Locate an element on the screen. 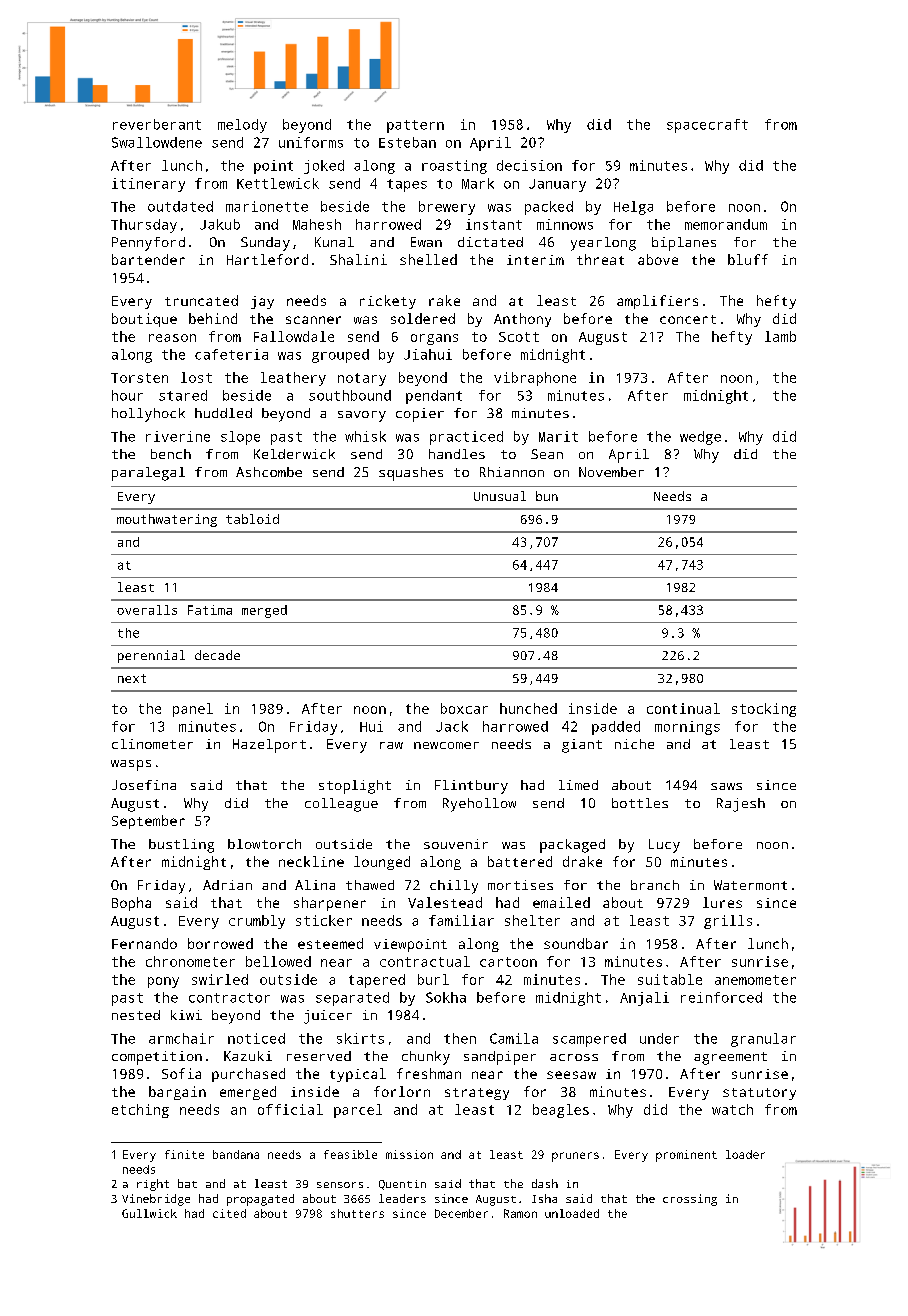 This screenshot has height=1316, width=908. Rajesh is located at coordinates (741, 805).
